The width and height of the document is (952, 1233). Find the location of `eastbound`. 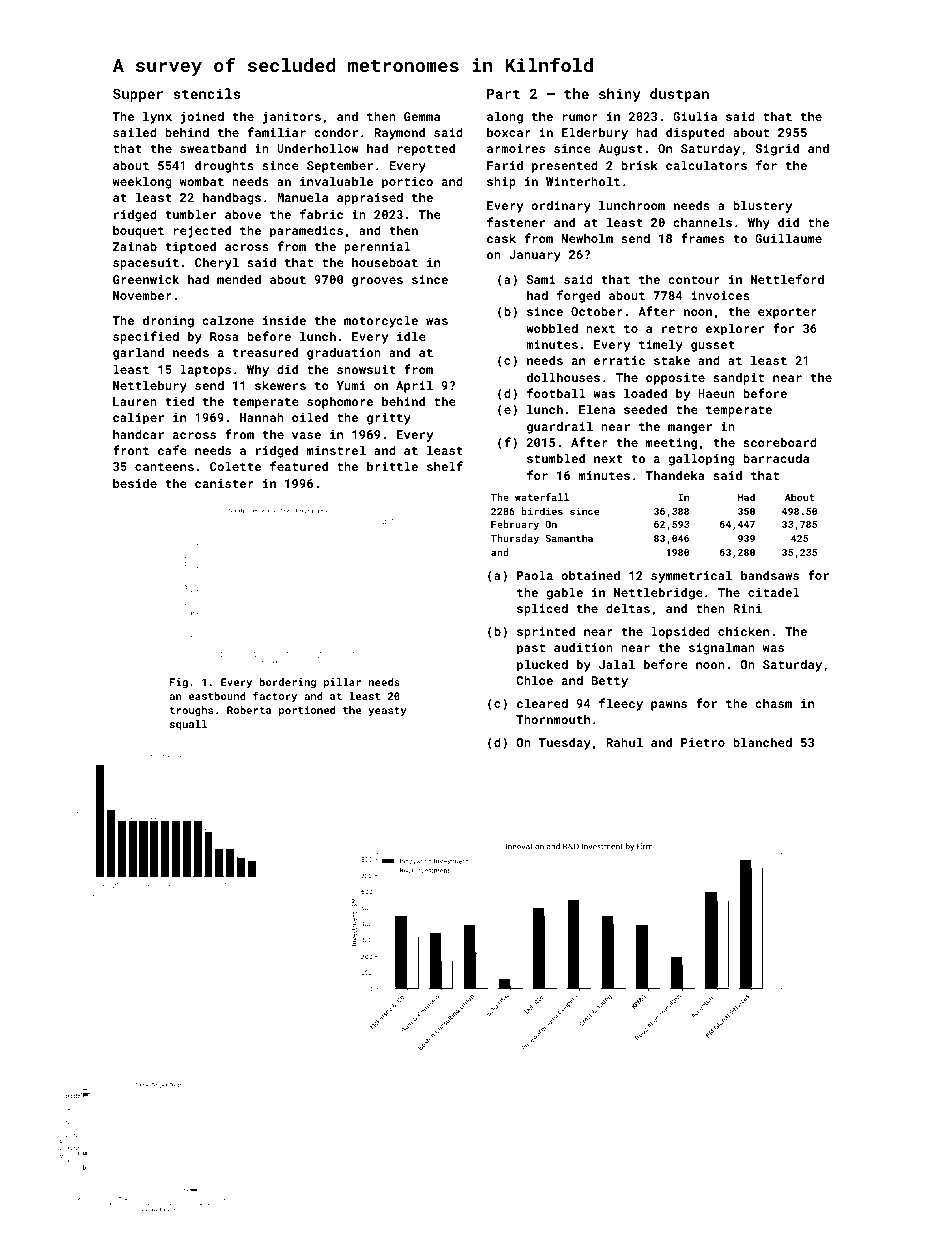

eastbound is located at coordinates (217, 696).
